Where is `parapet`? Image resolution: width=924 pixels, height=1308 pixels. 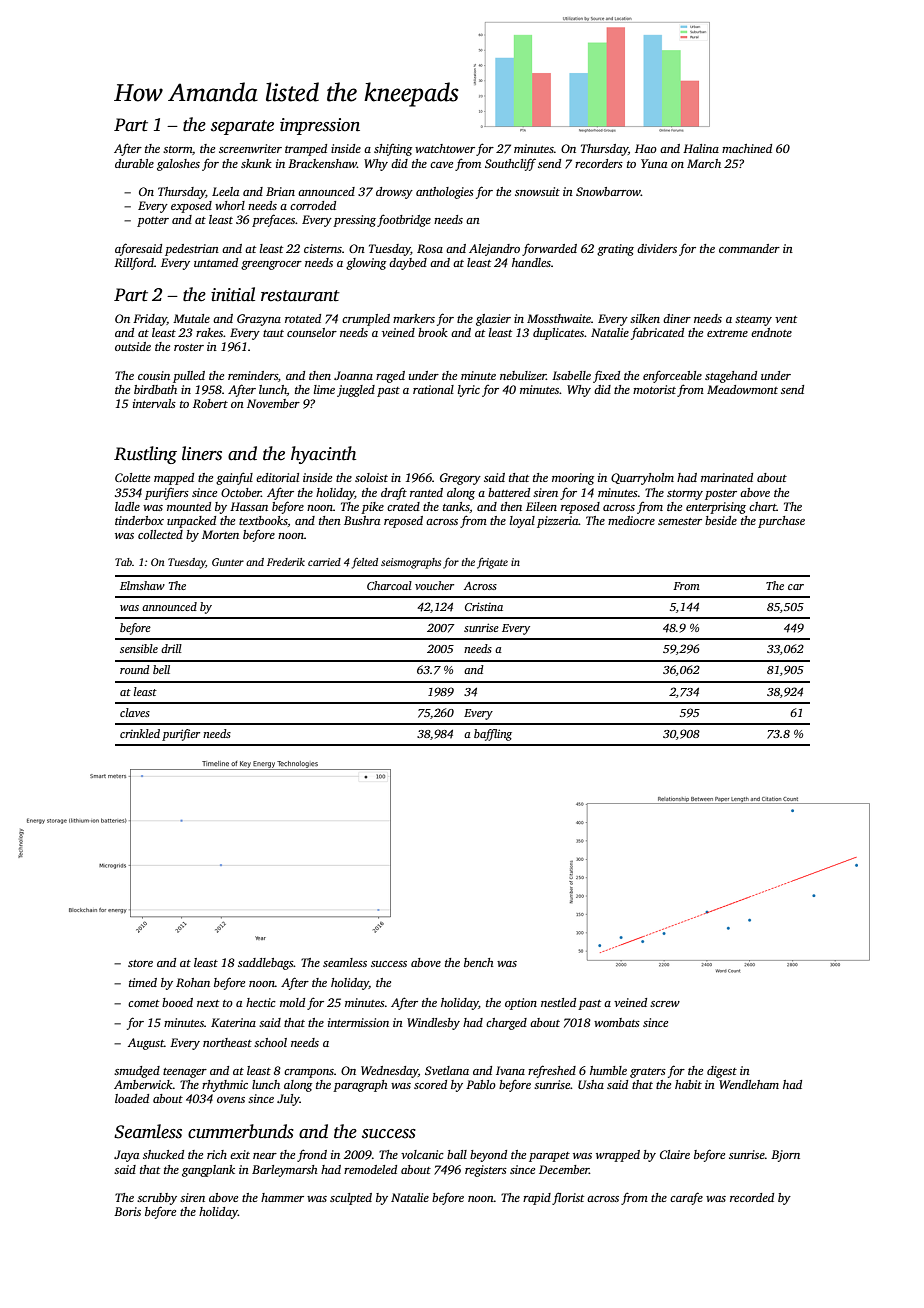 parapet is located at coordinates (549, 1157).
